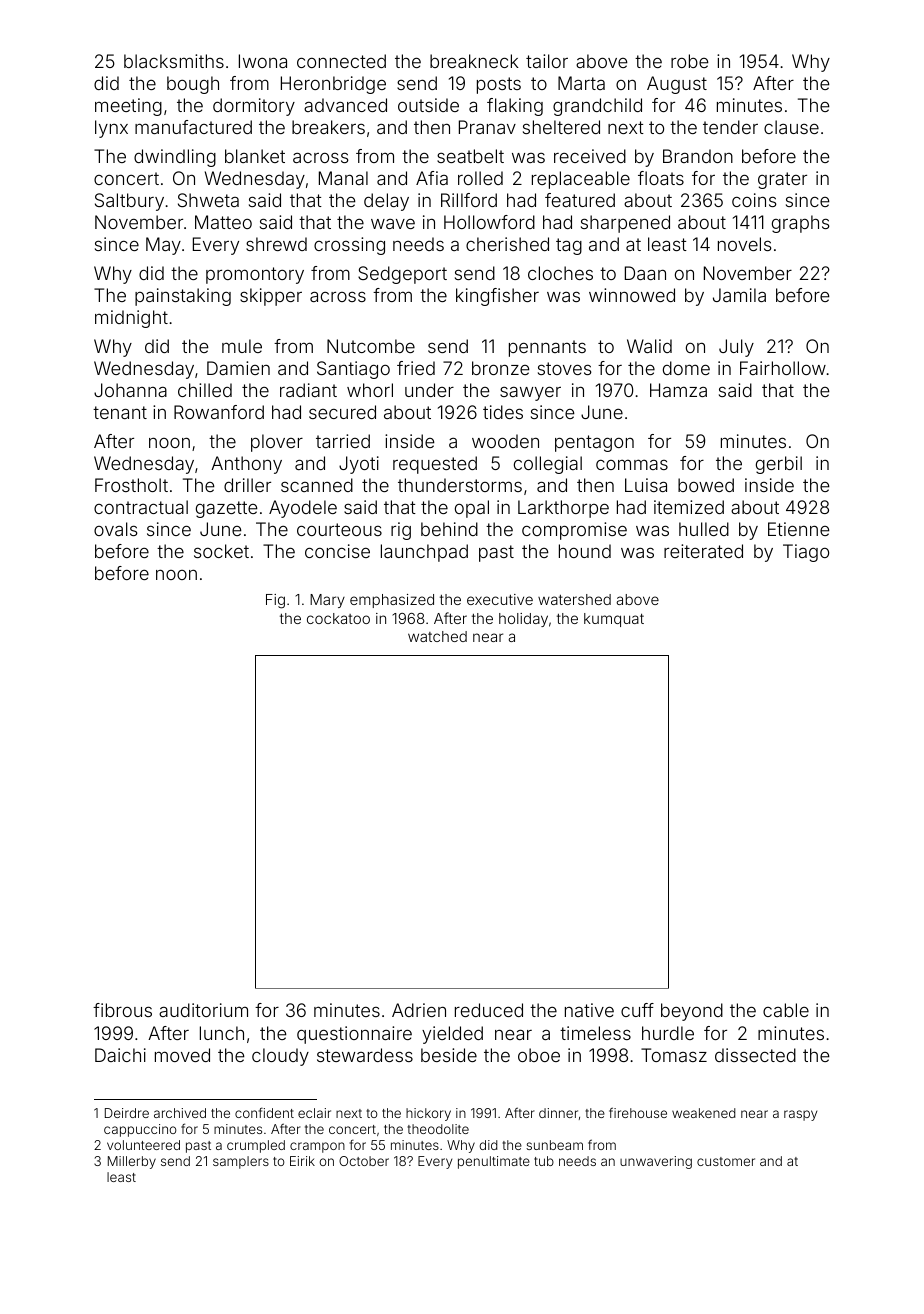 This screenshot has width=924, height=1314. What do you see at coordinates (505, 441) in the screenshot?
I see `wooden` at bounding box center [505, 441].
